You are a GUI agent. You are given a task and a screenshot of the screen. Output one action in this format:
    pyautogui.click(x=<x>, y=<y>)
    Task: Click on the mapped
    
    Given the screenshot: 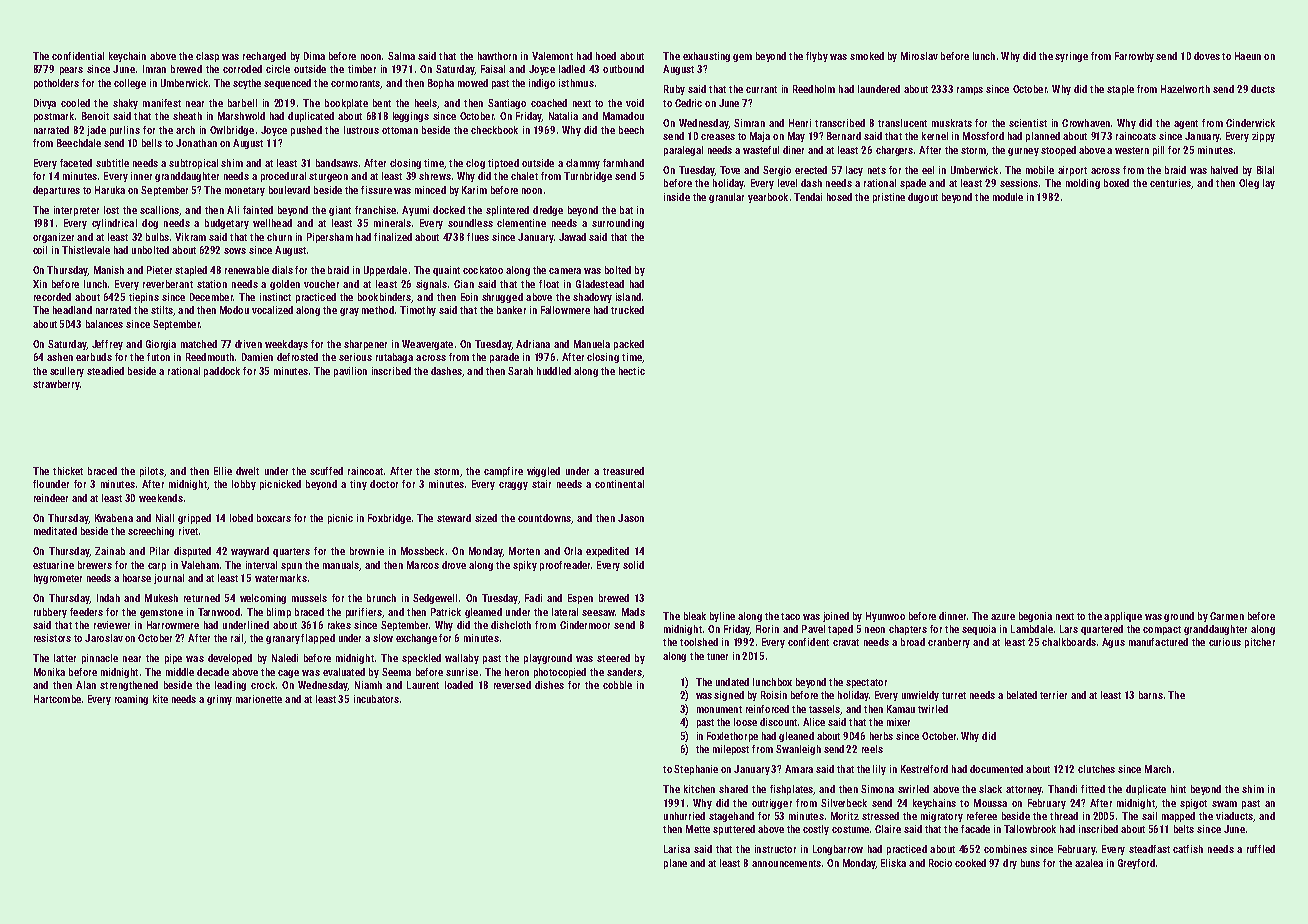 What is the action you would take?
    pyautogui.click(x=1178, y=817)
